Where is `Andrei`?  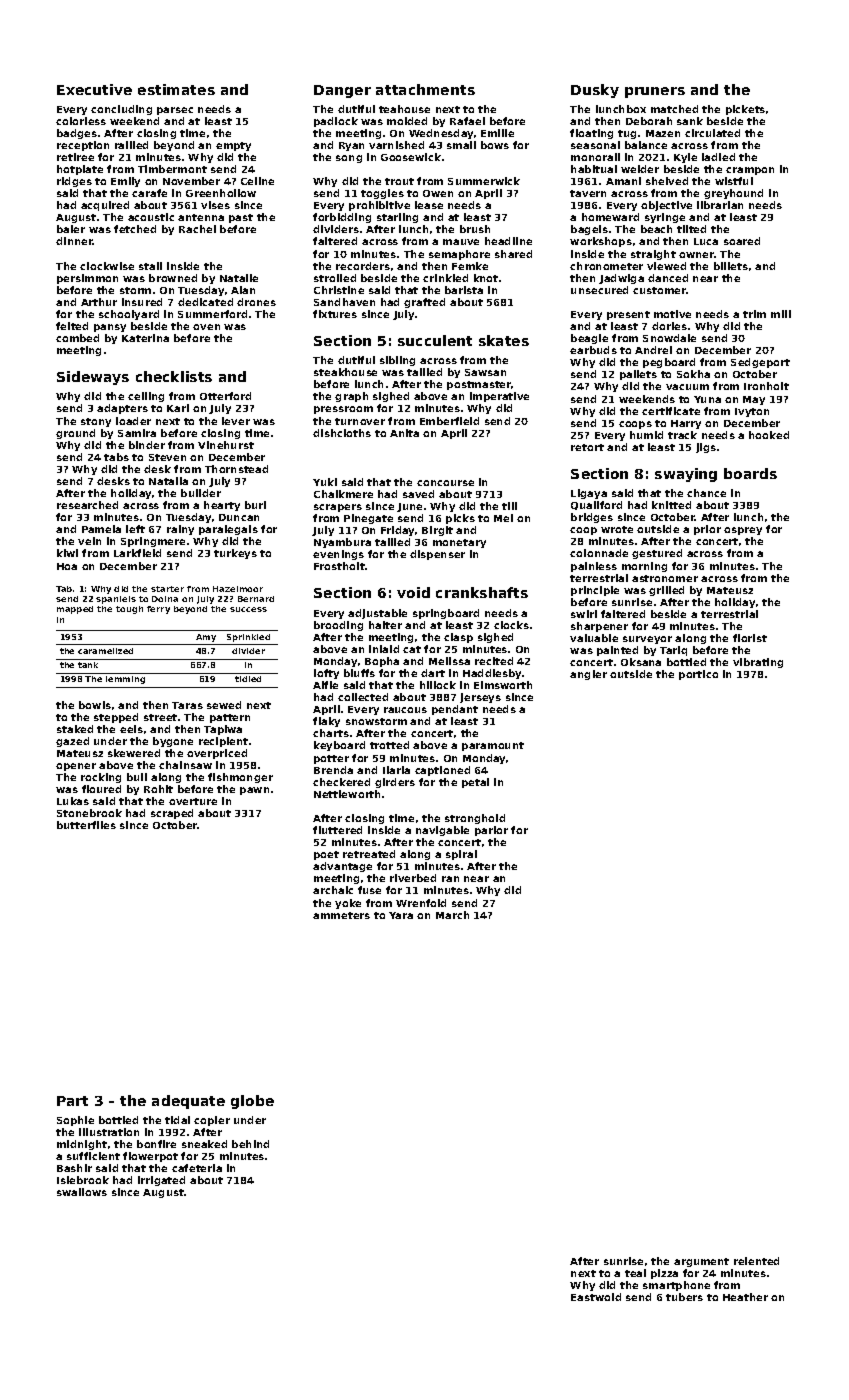
Andrei is located at coordinates (653, 350).
